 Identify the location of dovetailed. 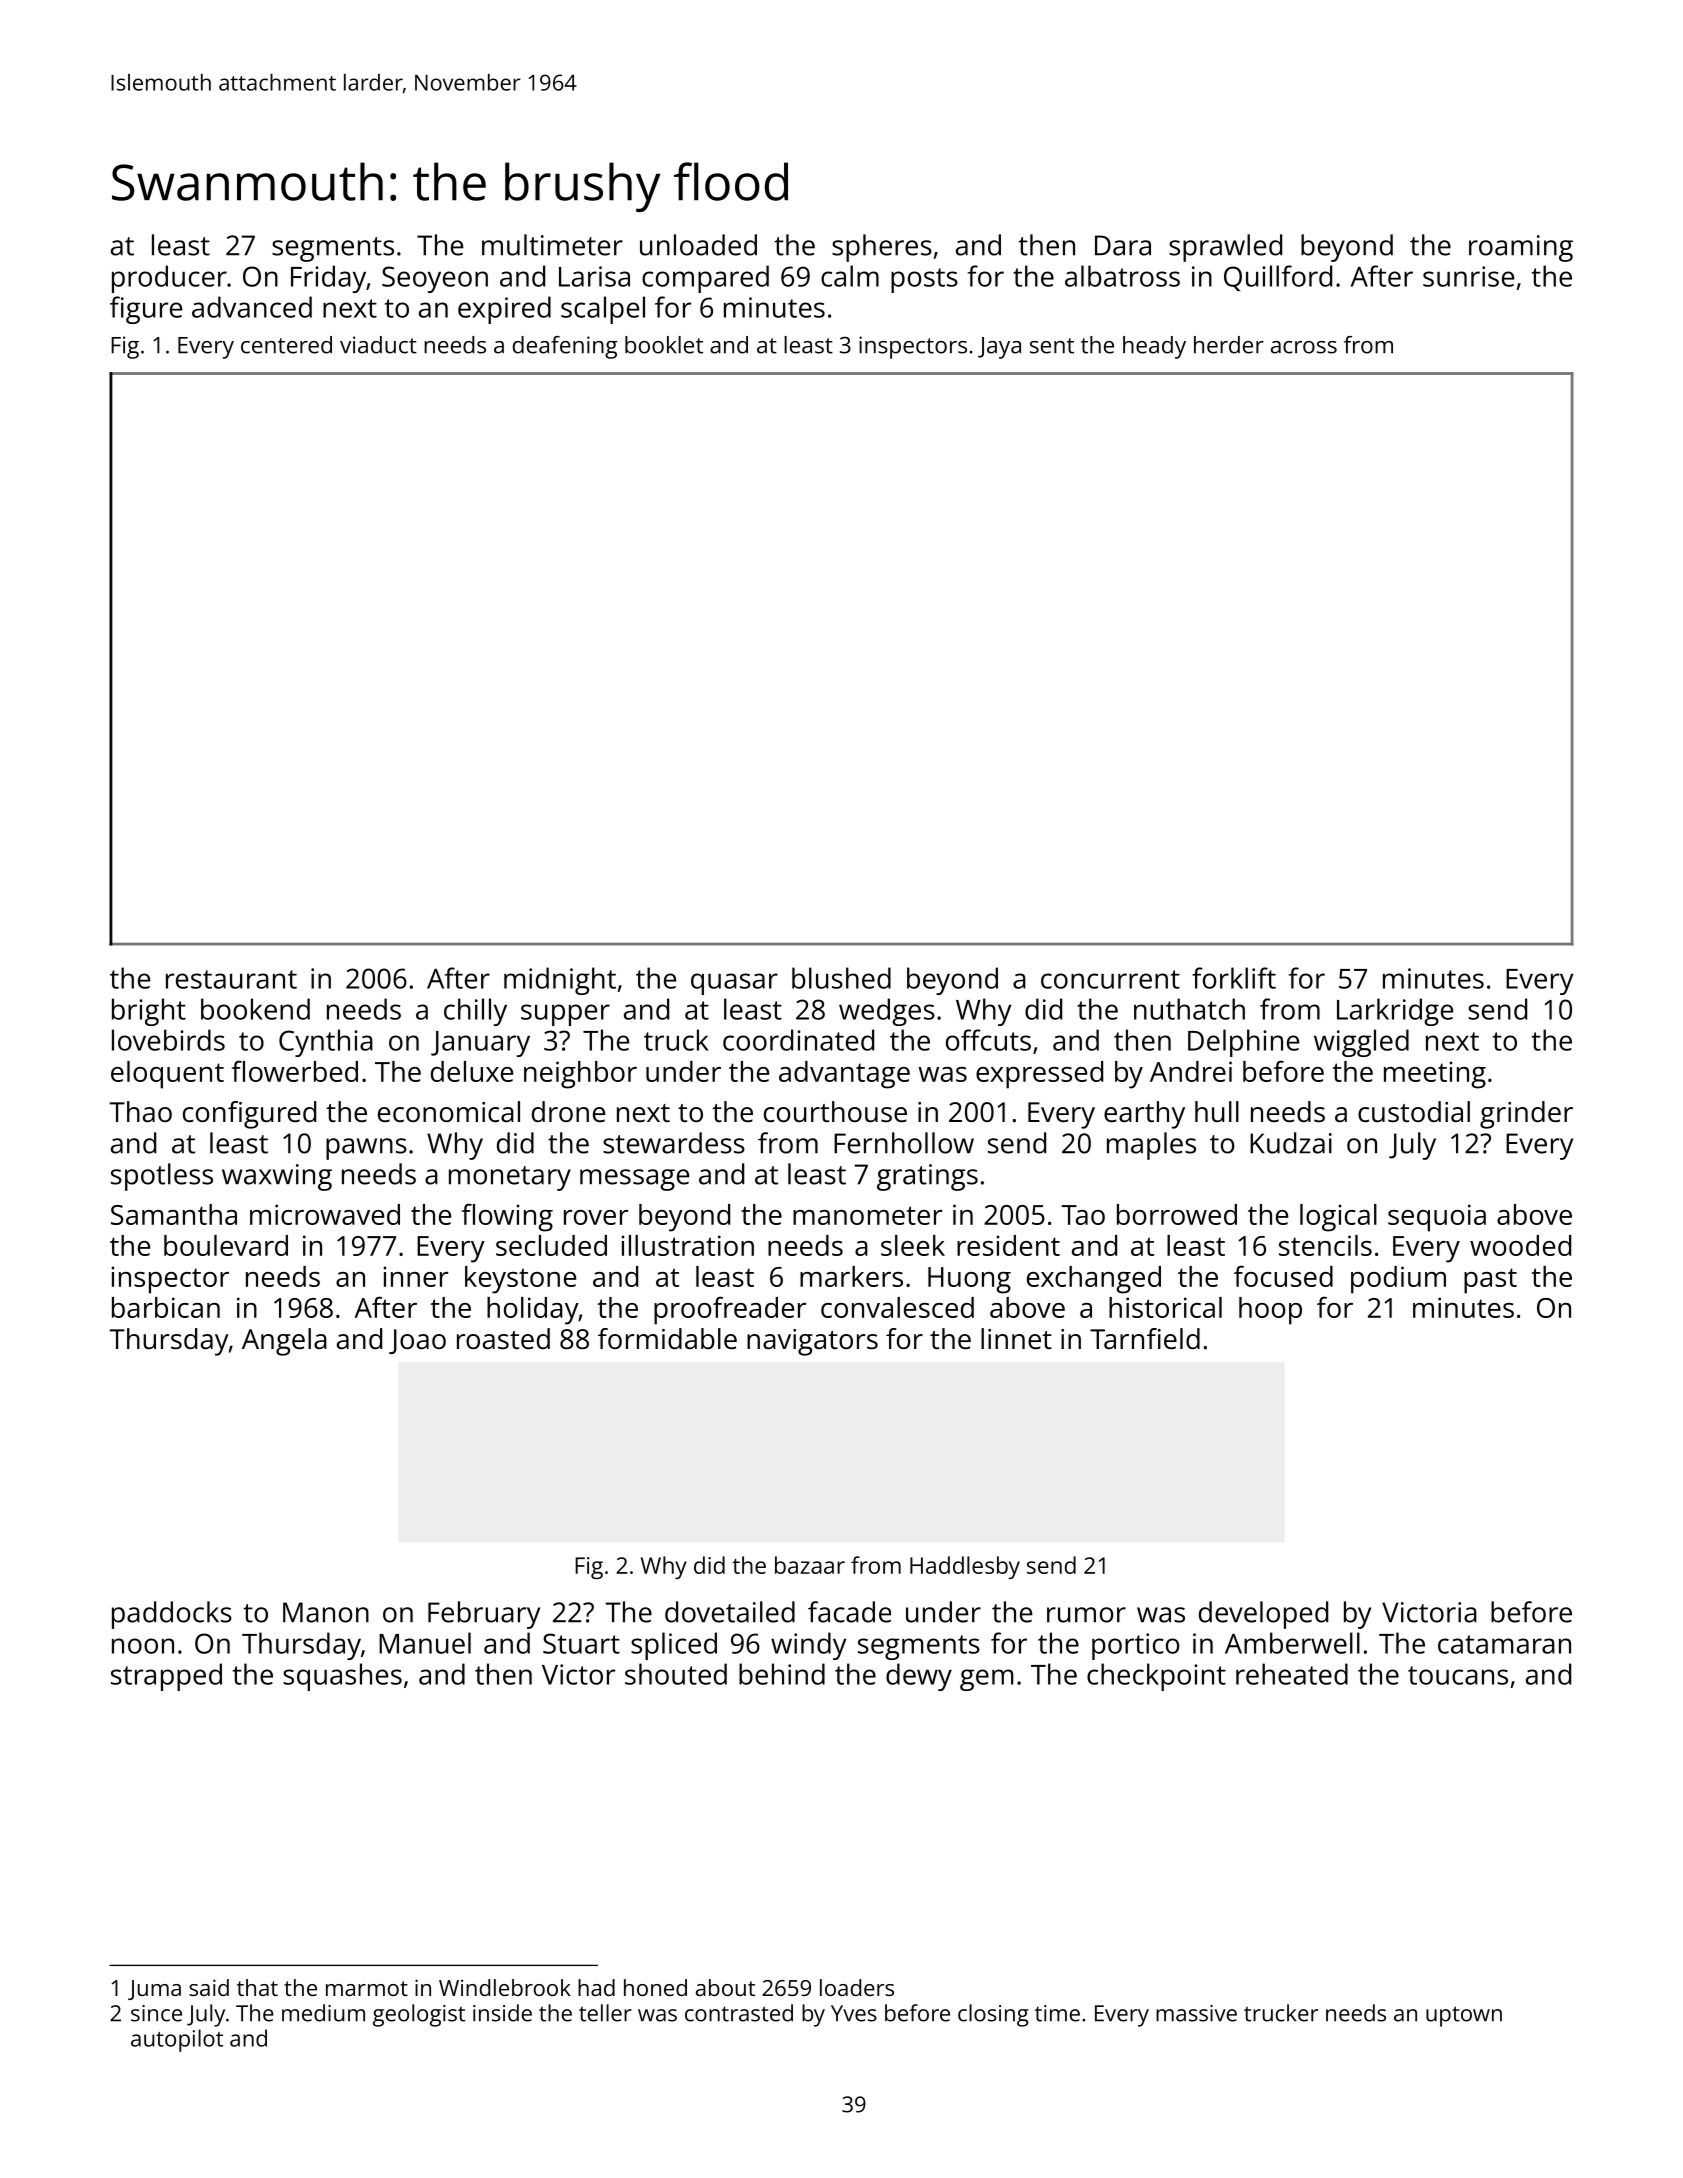
(730, 1612).
